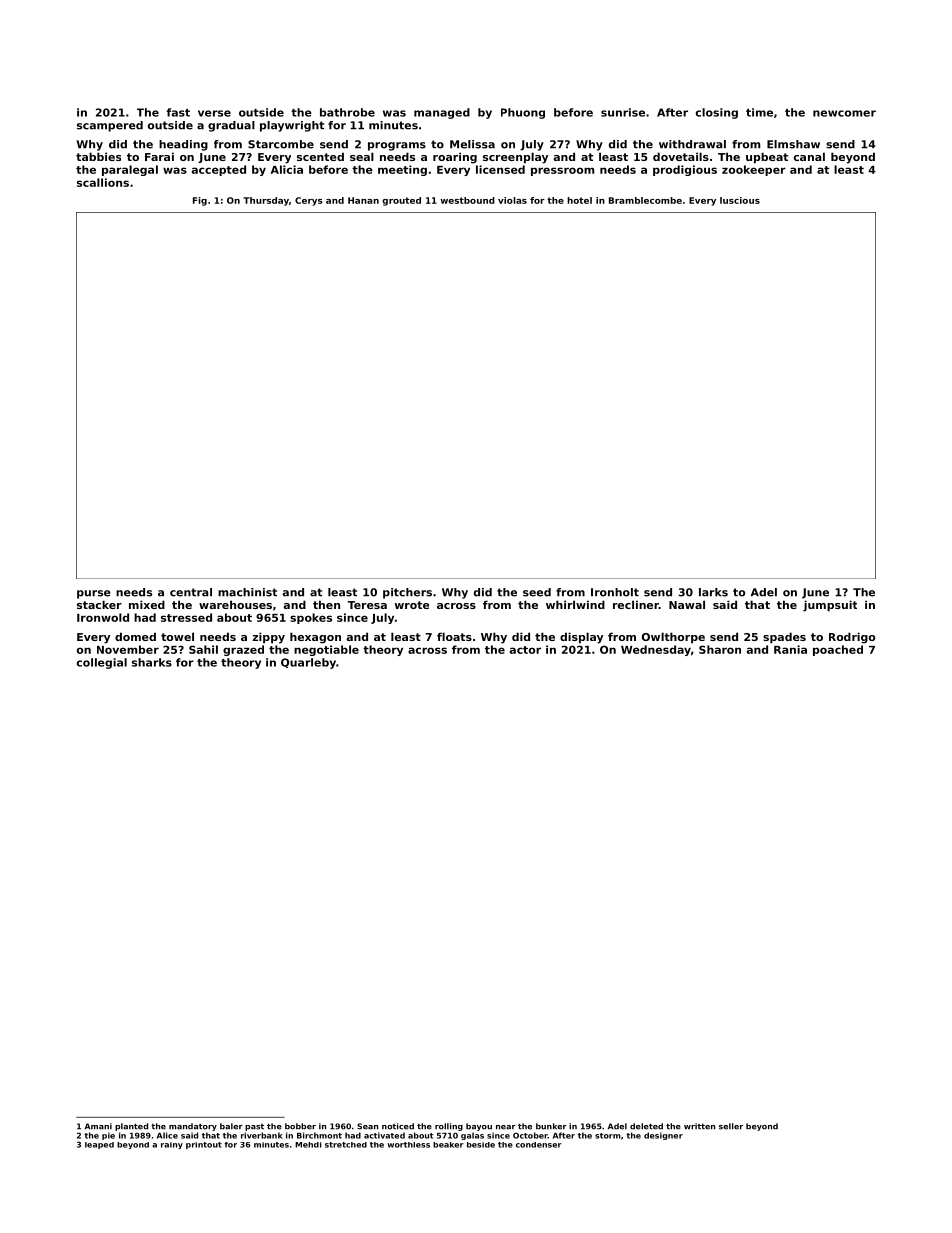 This screenshot has height=1233, width=952. Describe the element at coordinates (740, 200) in the screenshot. I see `luscious` at that location.
